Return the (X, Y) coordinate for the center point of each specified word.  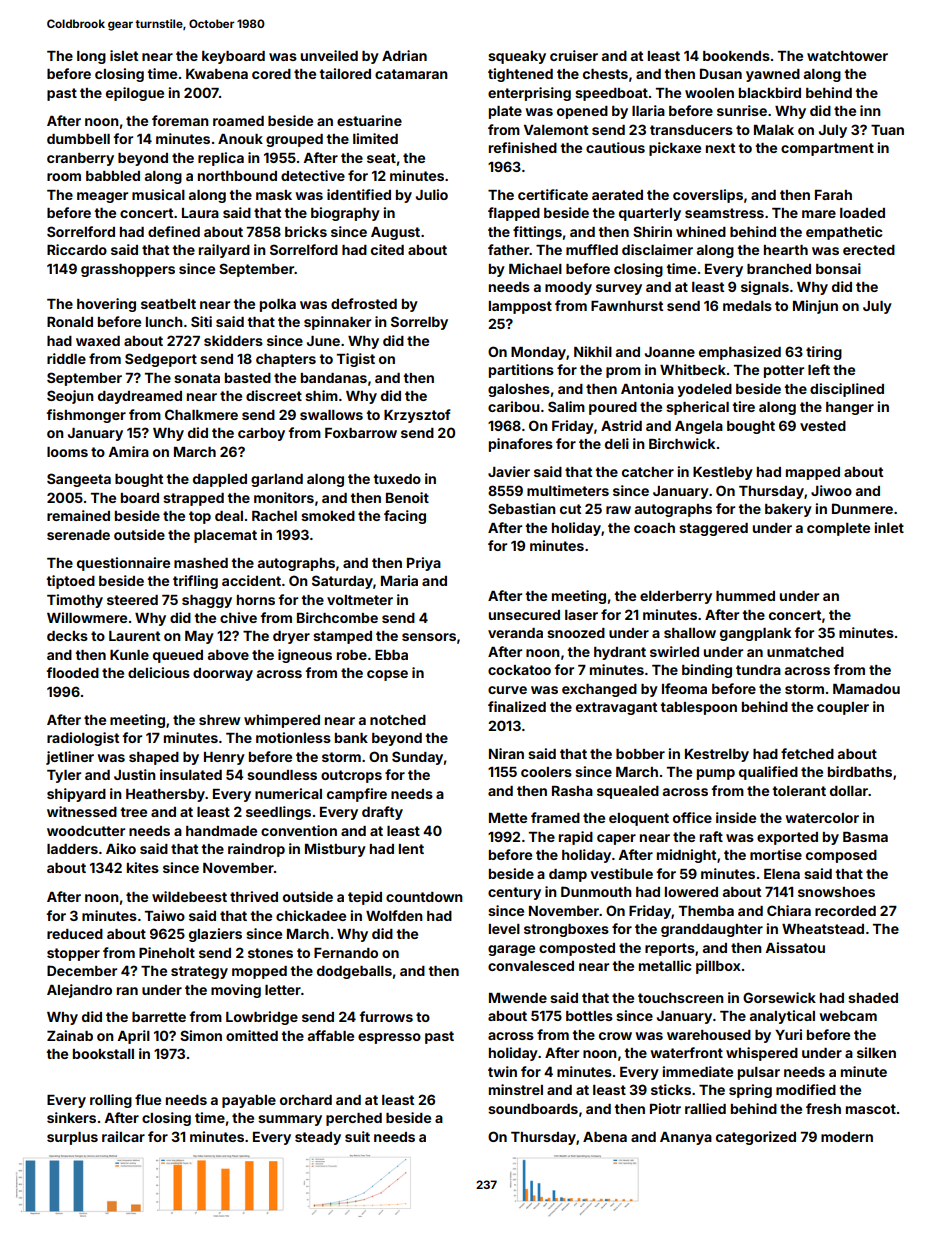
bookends (736, 56)
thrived (254, 896)
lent (411, 849)
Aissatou (795, 947)
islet (124, 55)
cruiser (574, 55)
